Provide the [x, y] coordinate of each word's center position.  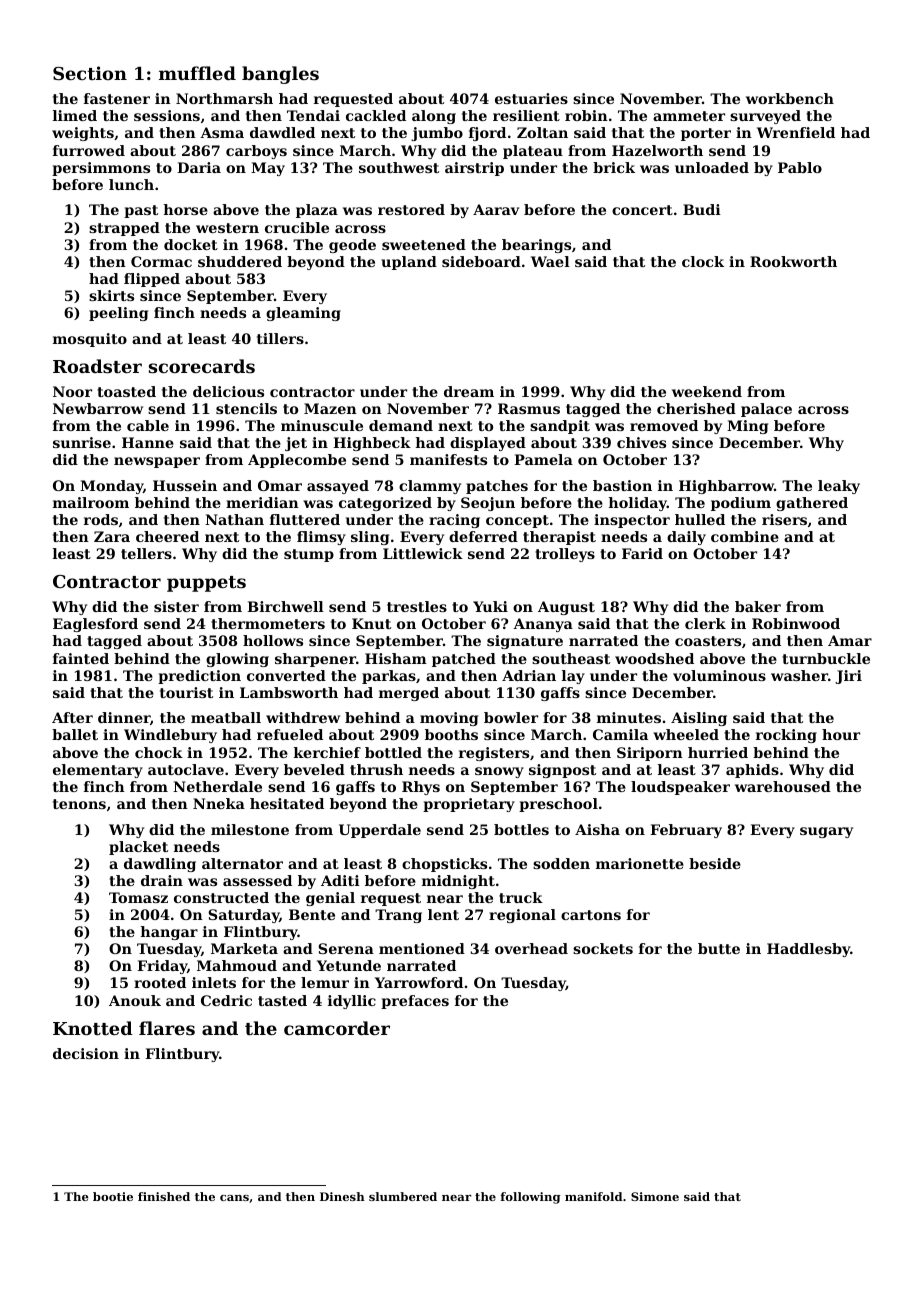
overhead [531, 948]
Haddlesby [808, 950]
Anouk [135, 1000]
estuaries [531, 98]
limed [75, 115]
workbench [790, 98]
